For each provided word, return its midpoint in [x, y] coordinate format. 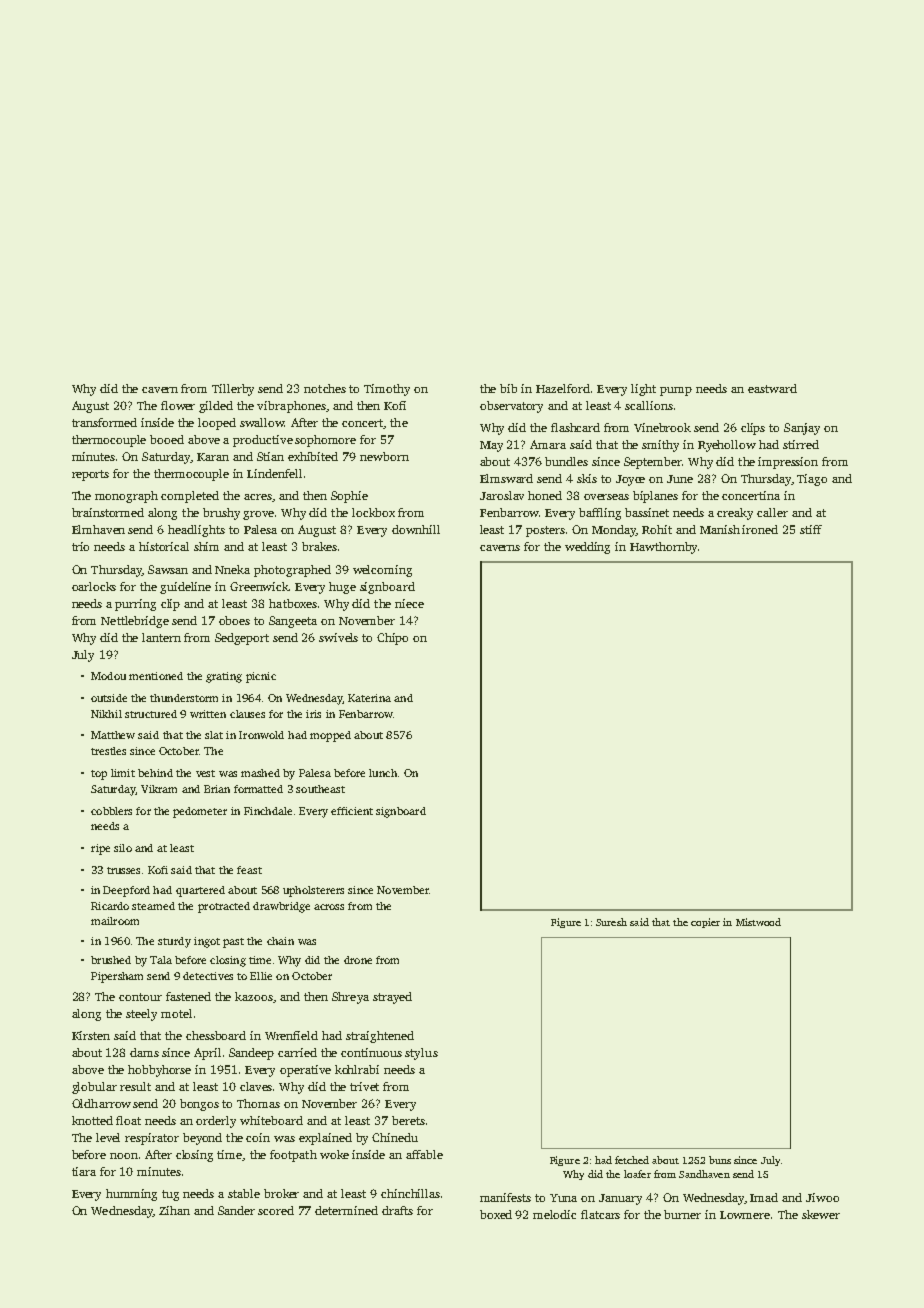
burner [682, 1214]
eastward [772, 388]
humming [131, 1195]
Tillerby [233, 390]
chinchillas [410, 1193]
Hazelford [563, 388]
